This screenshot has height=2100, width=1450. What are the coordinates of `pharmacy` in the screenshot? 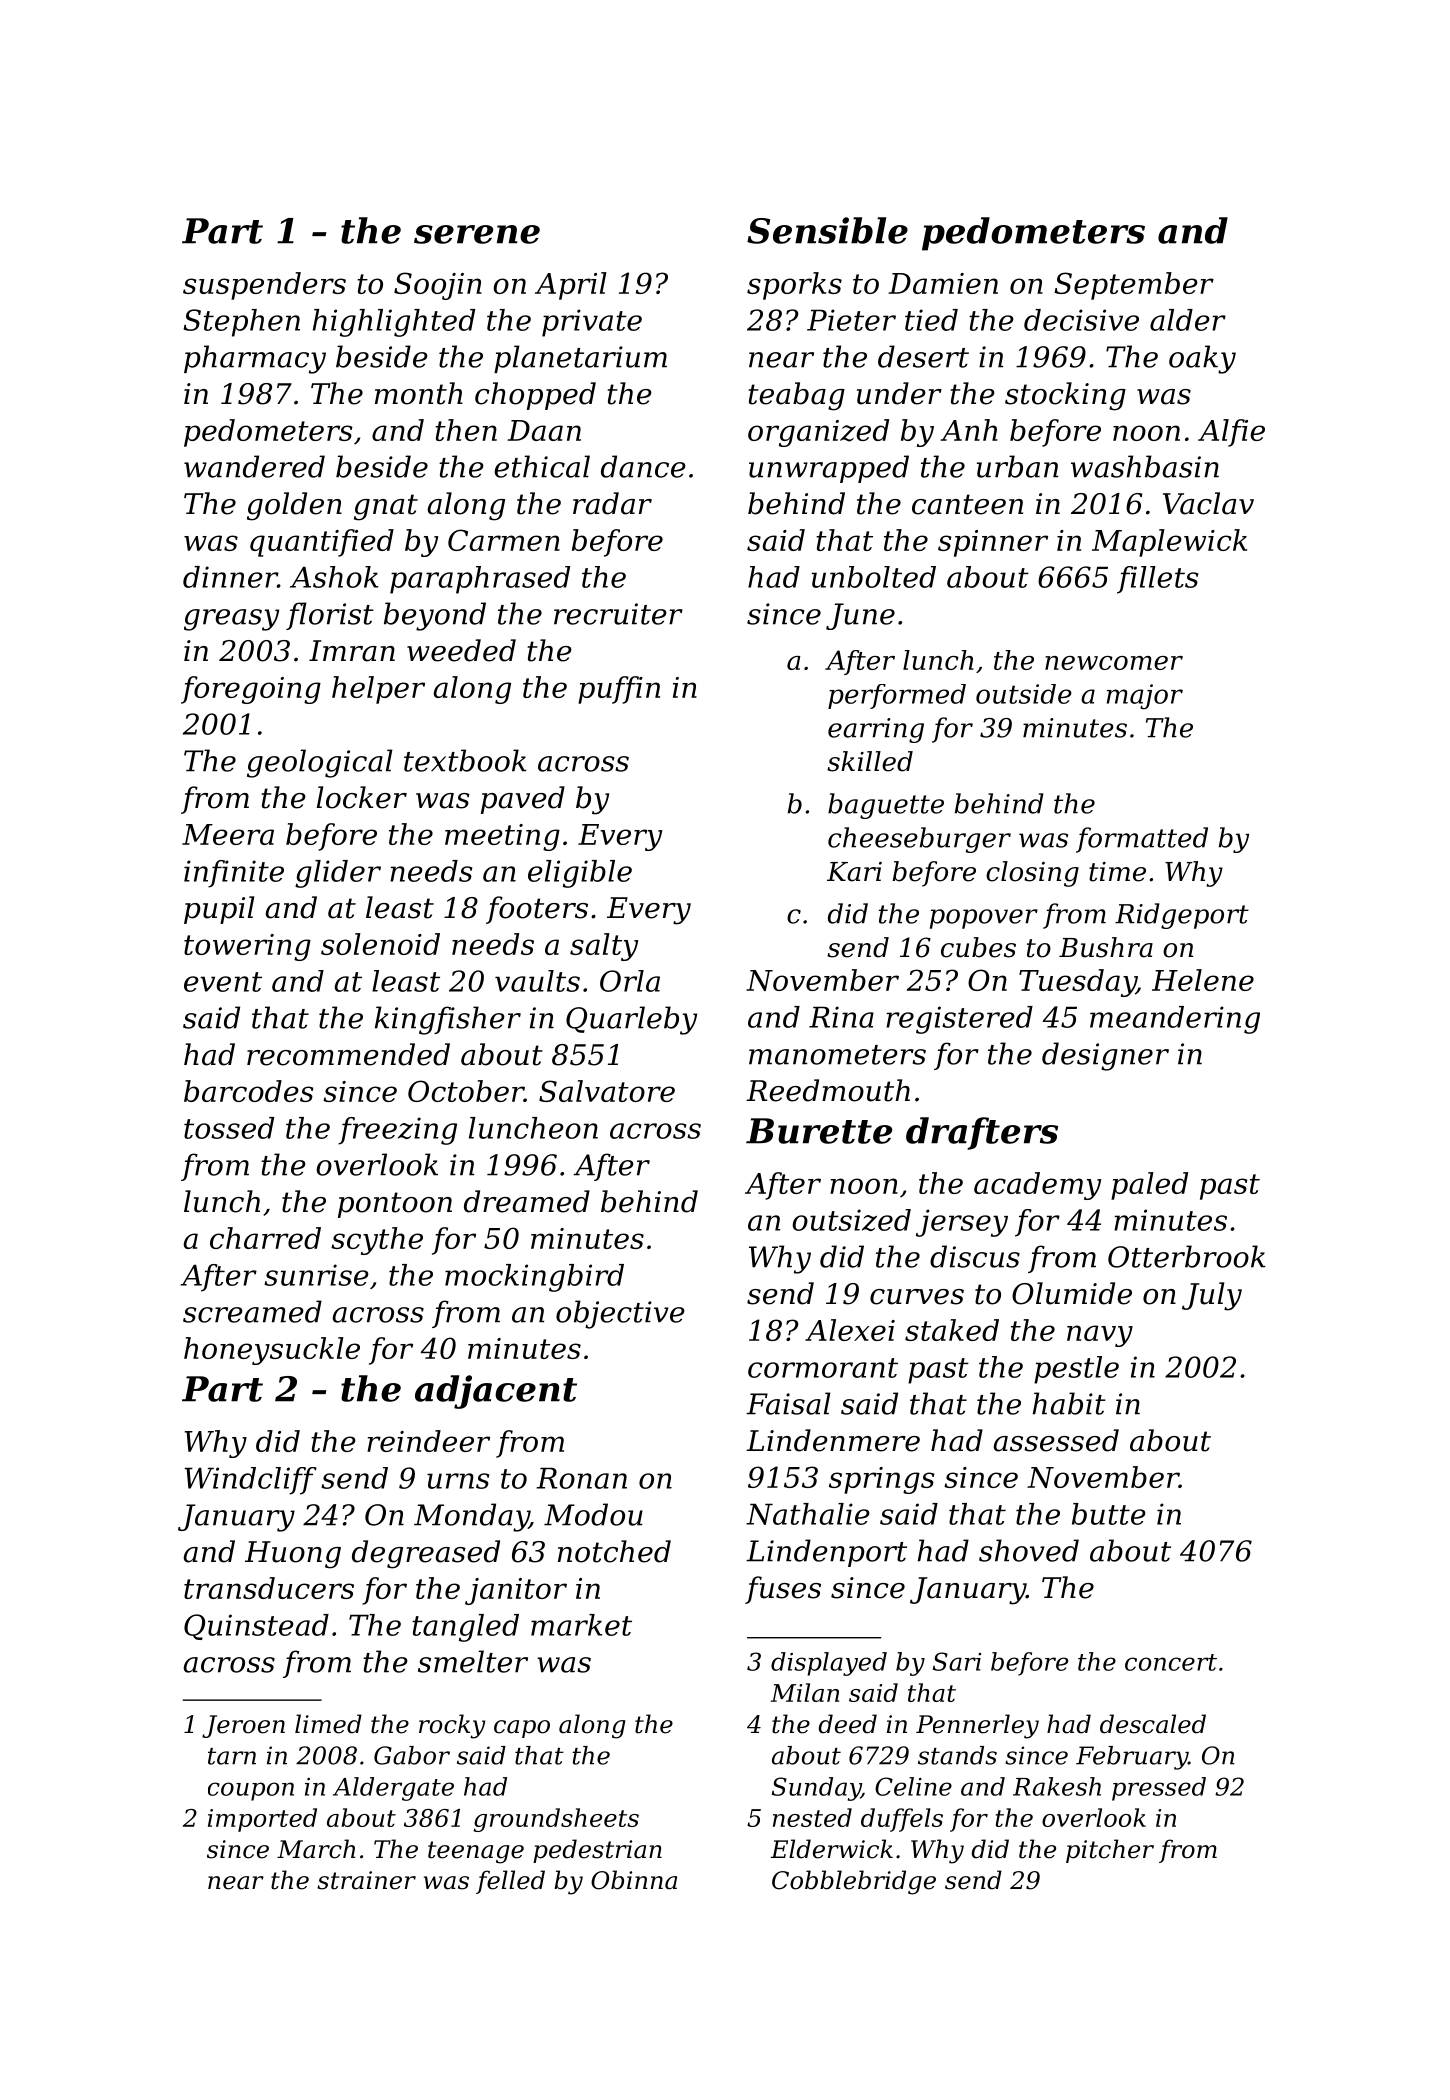 It's located at (255, 359).
